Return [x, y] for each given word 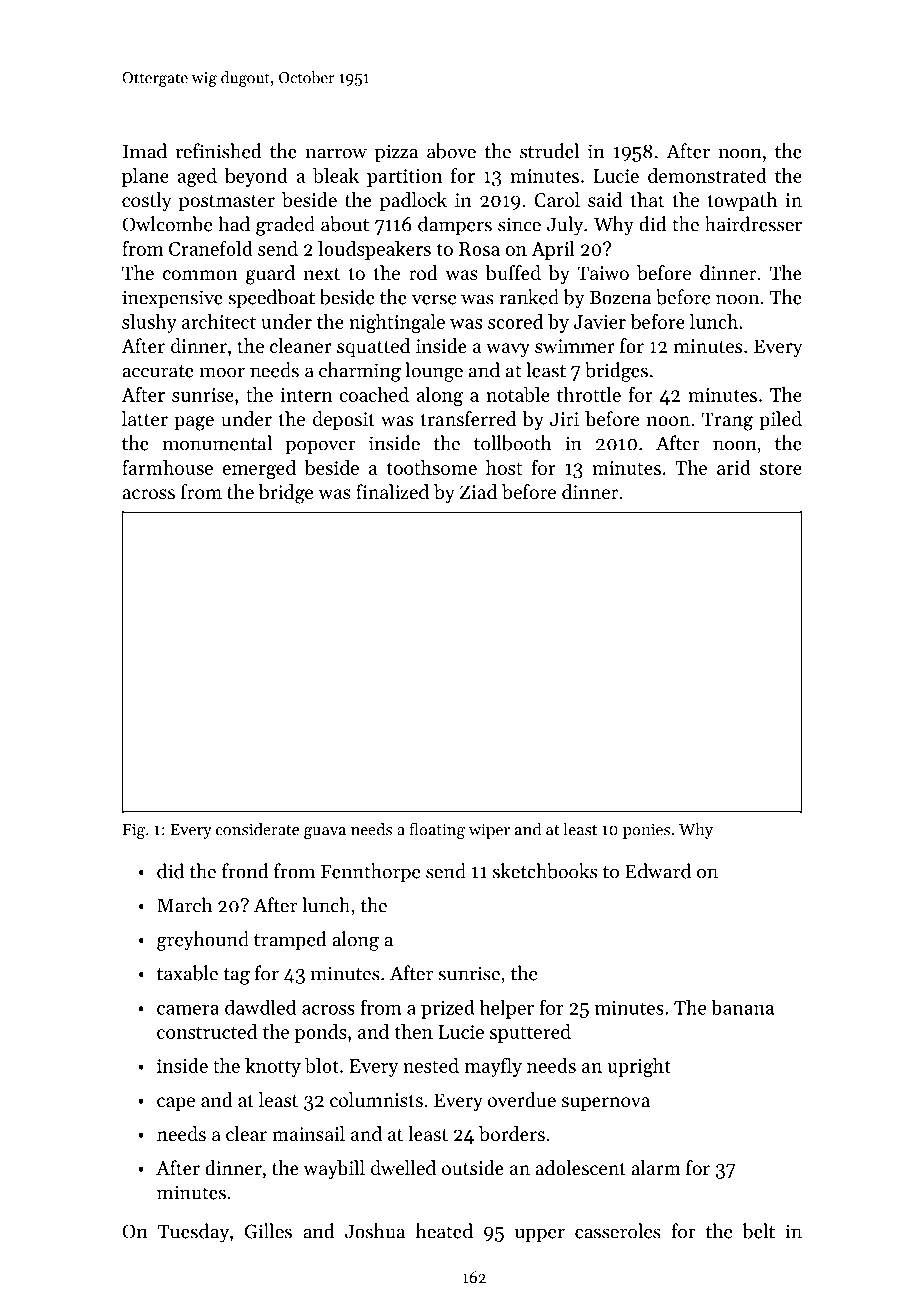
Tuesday [193, 1233]
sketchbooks [545, 871]
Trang [727, 421]
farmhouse [167, 467]
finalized [392, 491]
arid [734, 467]
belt [759, 1231]
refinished [219, 151]
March [184, 905]
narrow [336, 153]
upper [540, 1235]
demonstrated [707, 175]
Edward [658, 871]
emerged [259, 470]
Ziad [478, 492]
